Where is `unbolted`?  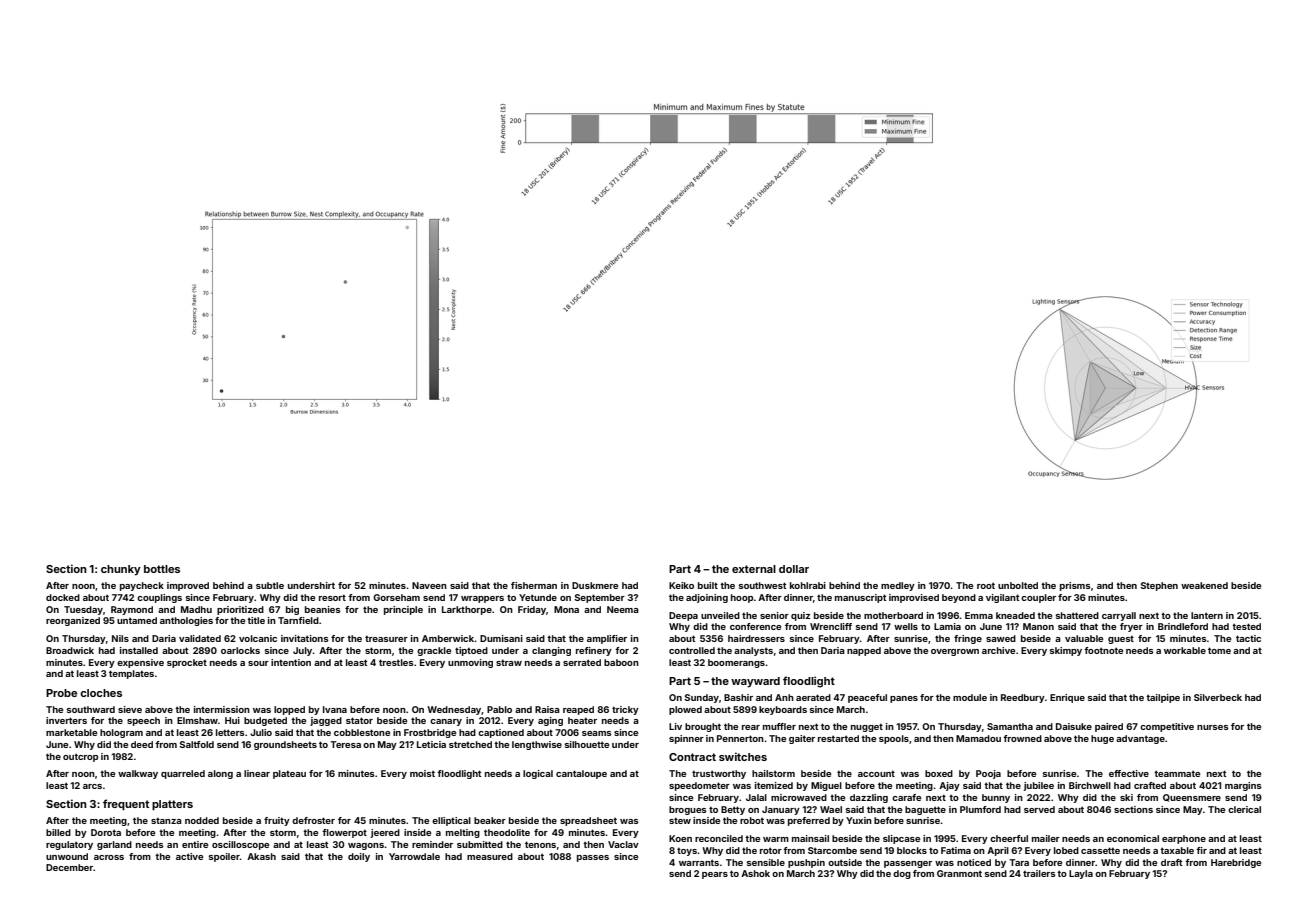
unbolted is located at coordinates (1018, 585).
